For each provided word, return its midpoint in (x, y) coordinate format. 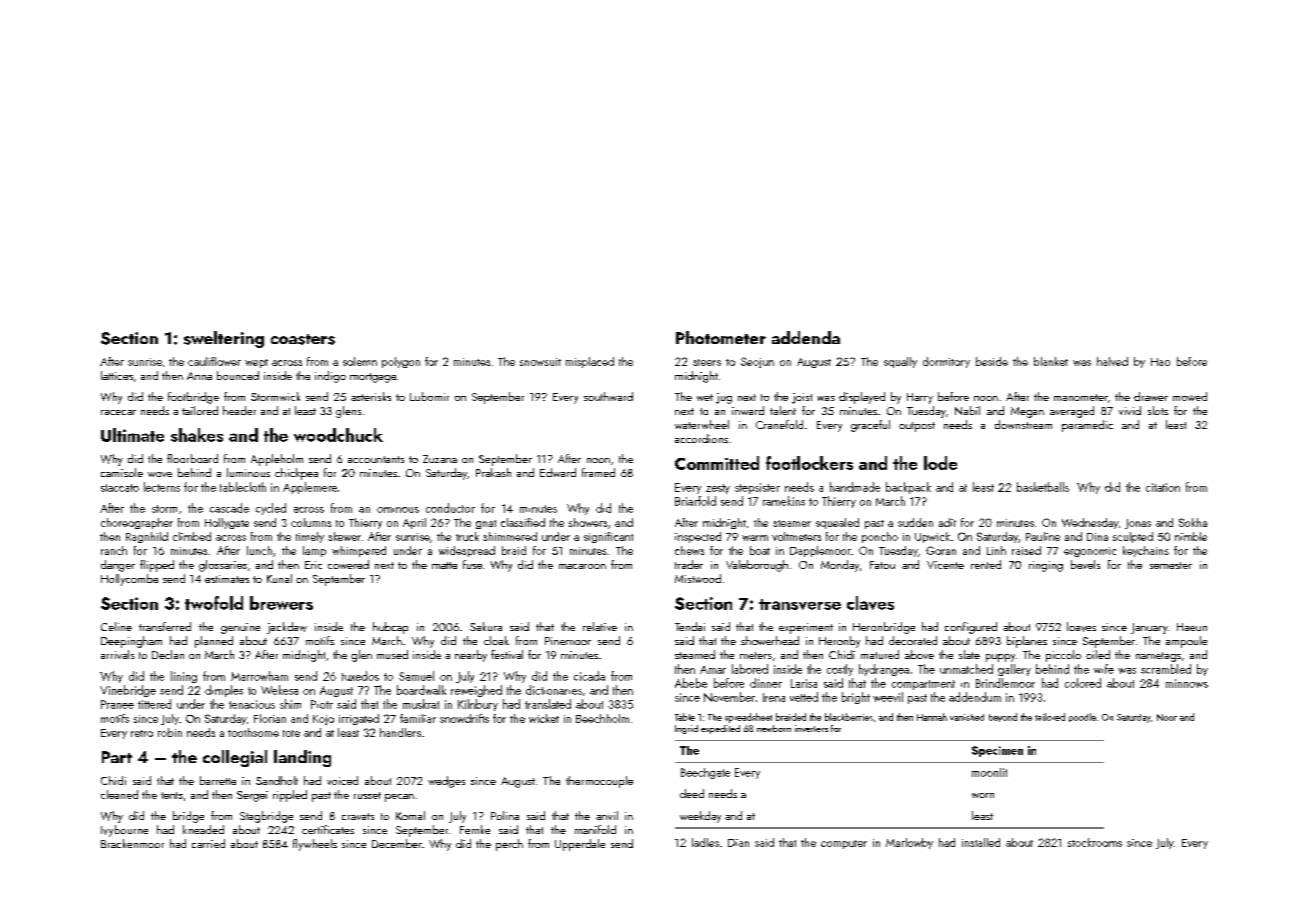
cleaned (119, 794)
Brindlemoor (1005, 683)
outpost (917, 427)
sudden (915, 522)
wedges (446, 782)
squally (900, 362)
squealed (837, 523)
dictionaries (554, 690)
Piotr (322, 704)
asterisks (371, 396)
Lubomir (429, 396)
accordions (701, 438)
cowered (348, 564)
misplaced (590, 362)
